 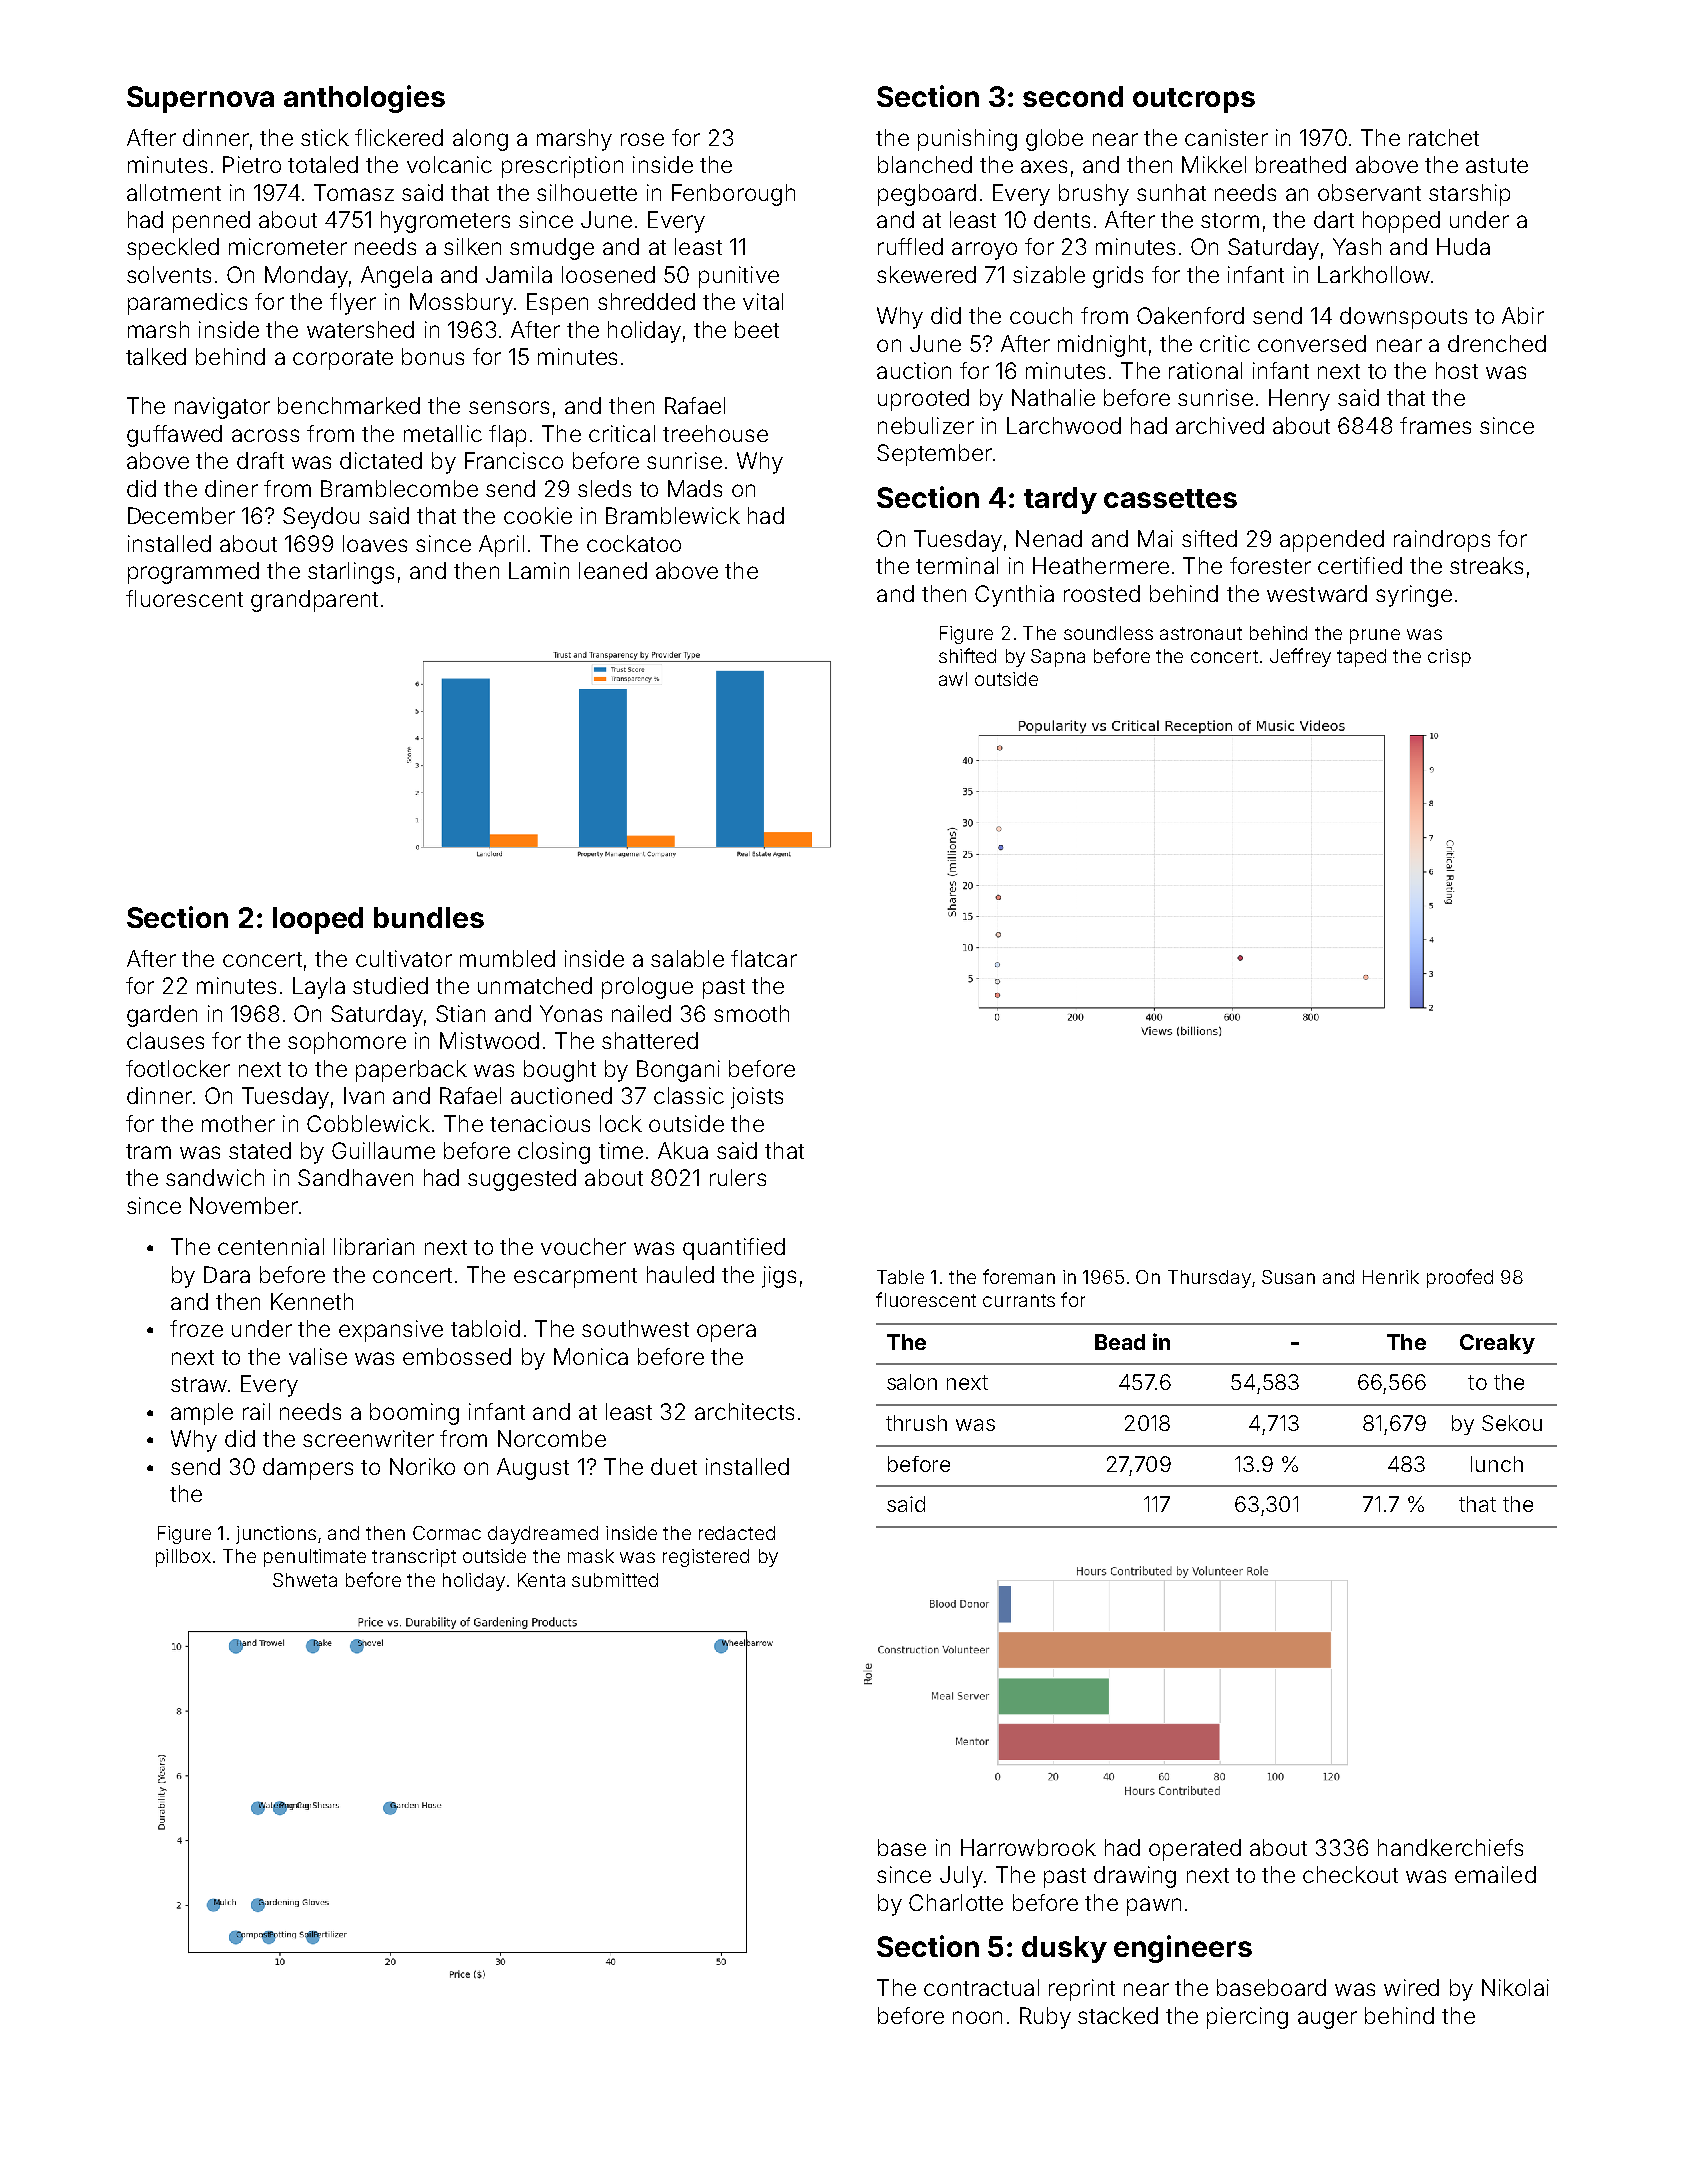 What do you see at coordinates (318, 920) in the screenshot?
I see `looped` at bounding box center [318, 920].
